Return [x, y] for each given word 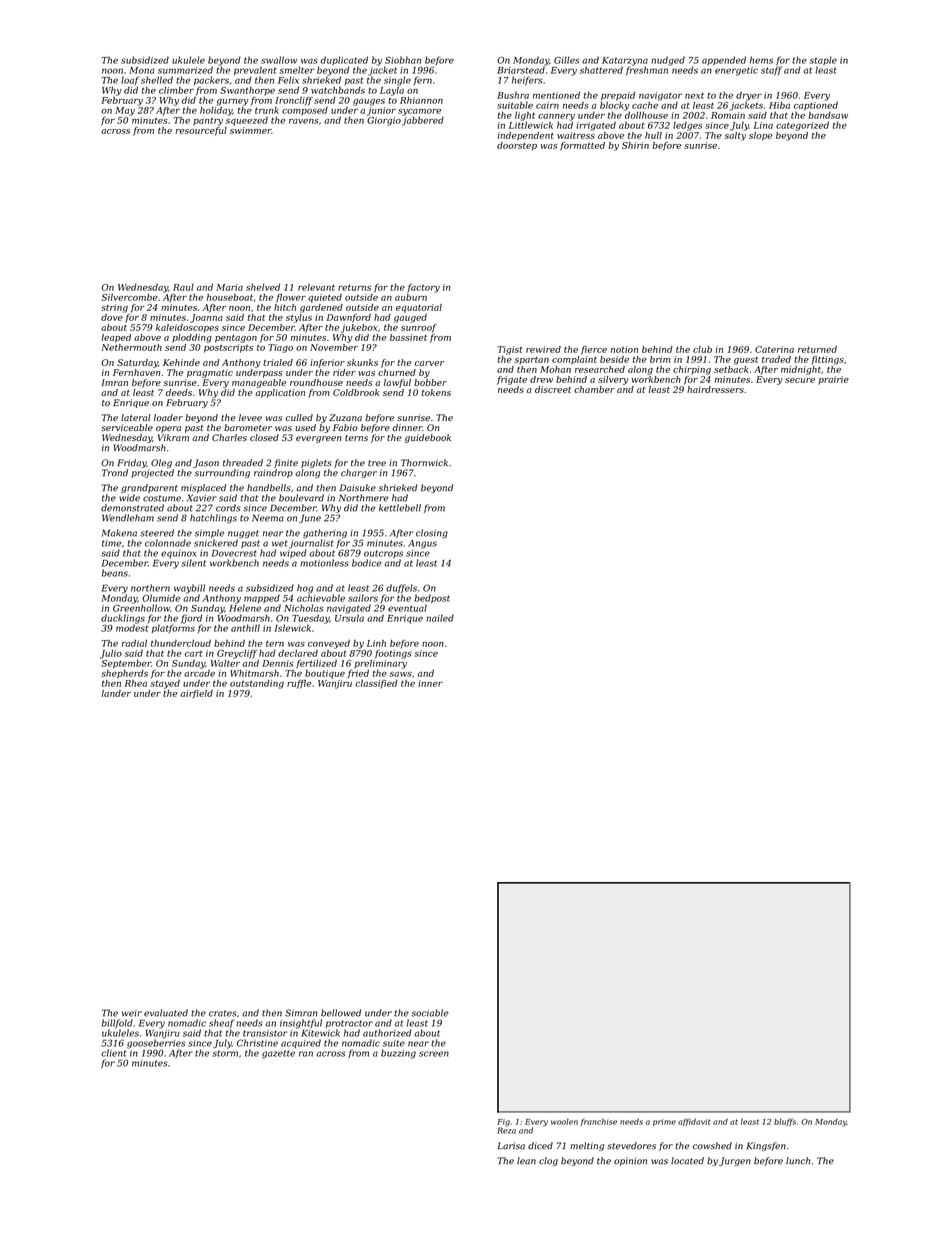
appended [724, 60]
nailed [440, 618]
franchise [599, 1122]
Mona [142, 70]
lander [116, 693]
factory [423, 288]
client [113, 1053]
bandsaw [828, 115]
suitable [515, 105]
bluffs [785, 1122]
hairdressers [715, 389]
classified [376, 684]
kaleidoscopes [187, 328]
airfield [196, 694]
